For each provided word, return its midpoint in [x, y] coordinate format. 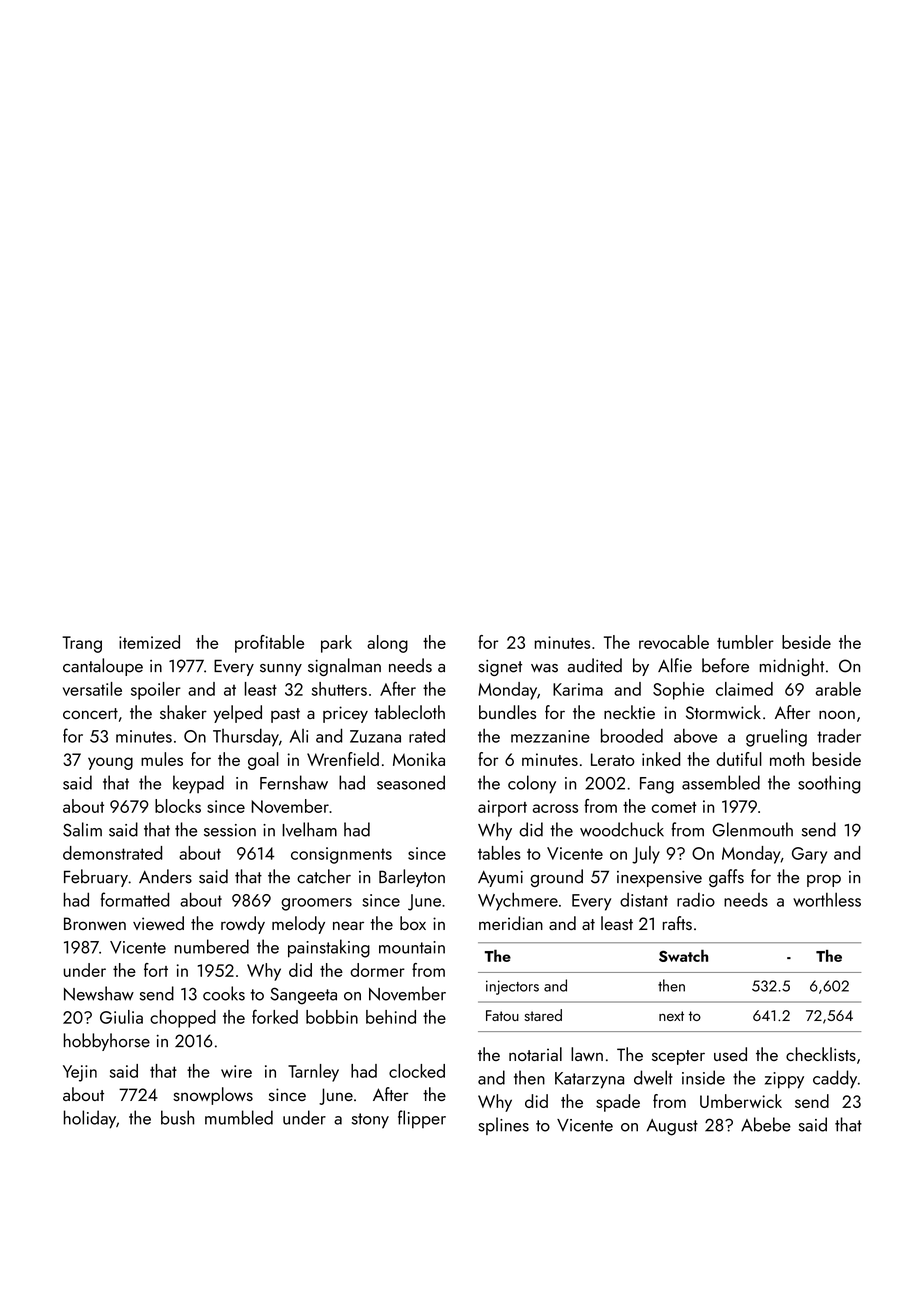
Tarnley [313, 1073]
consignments [341, 855]
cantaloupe [103, 667]
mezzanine [550, 736]
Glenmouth [752, 829]
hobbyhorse [107, 1042]
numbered [212, 946]
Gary [809, 855]
